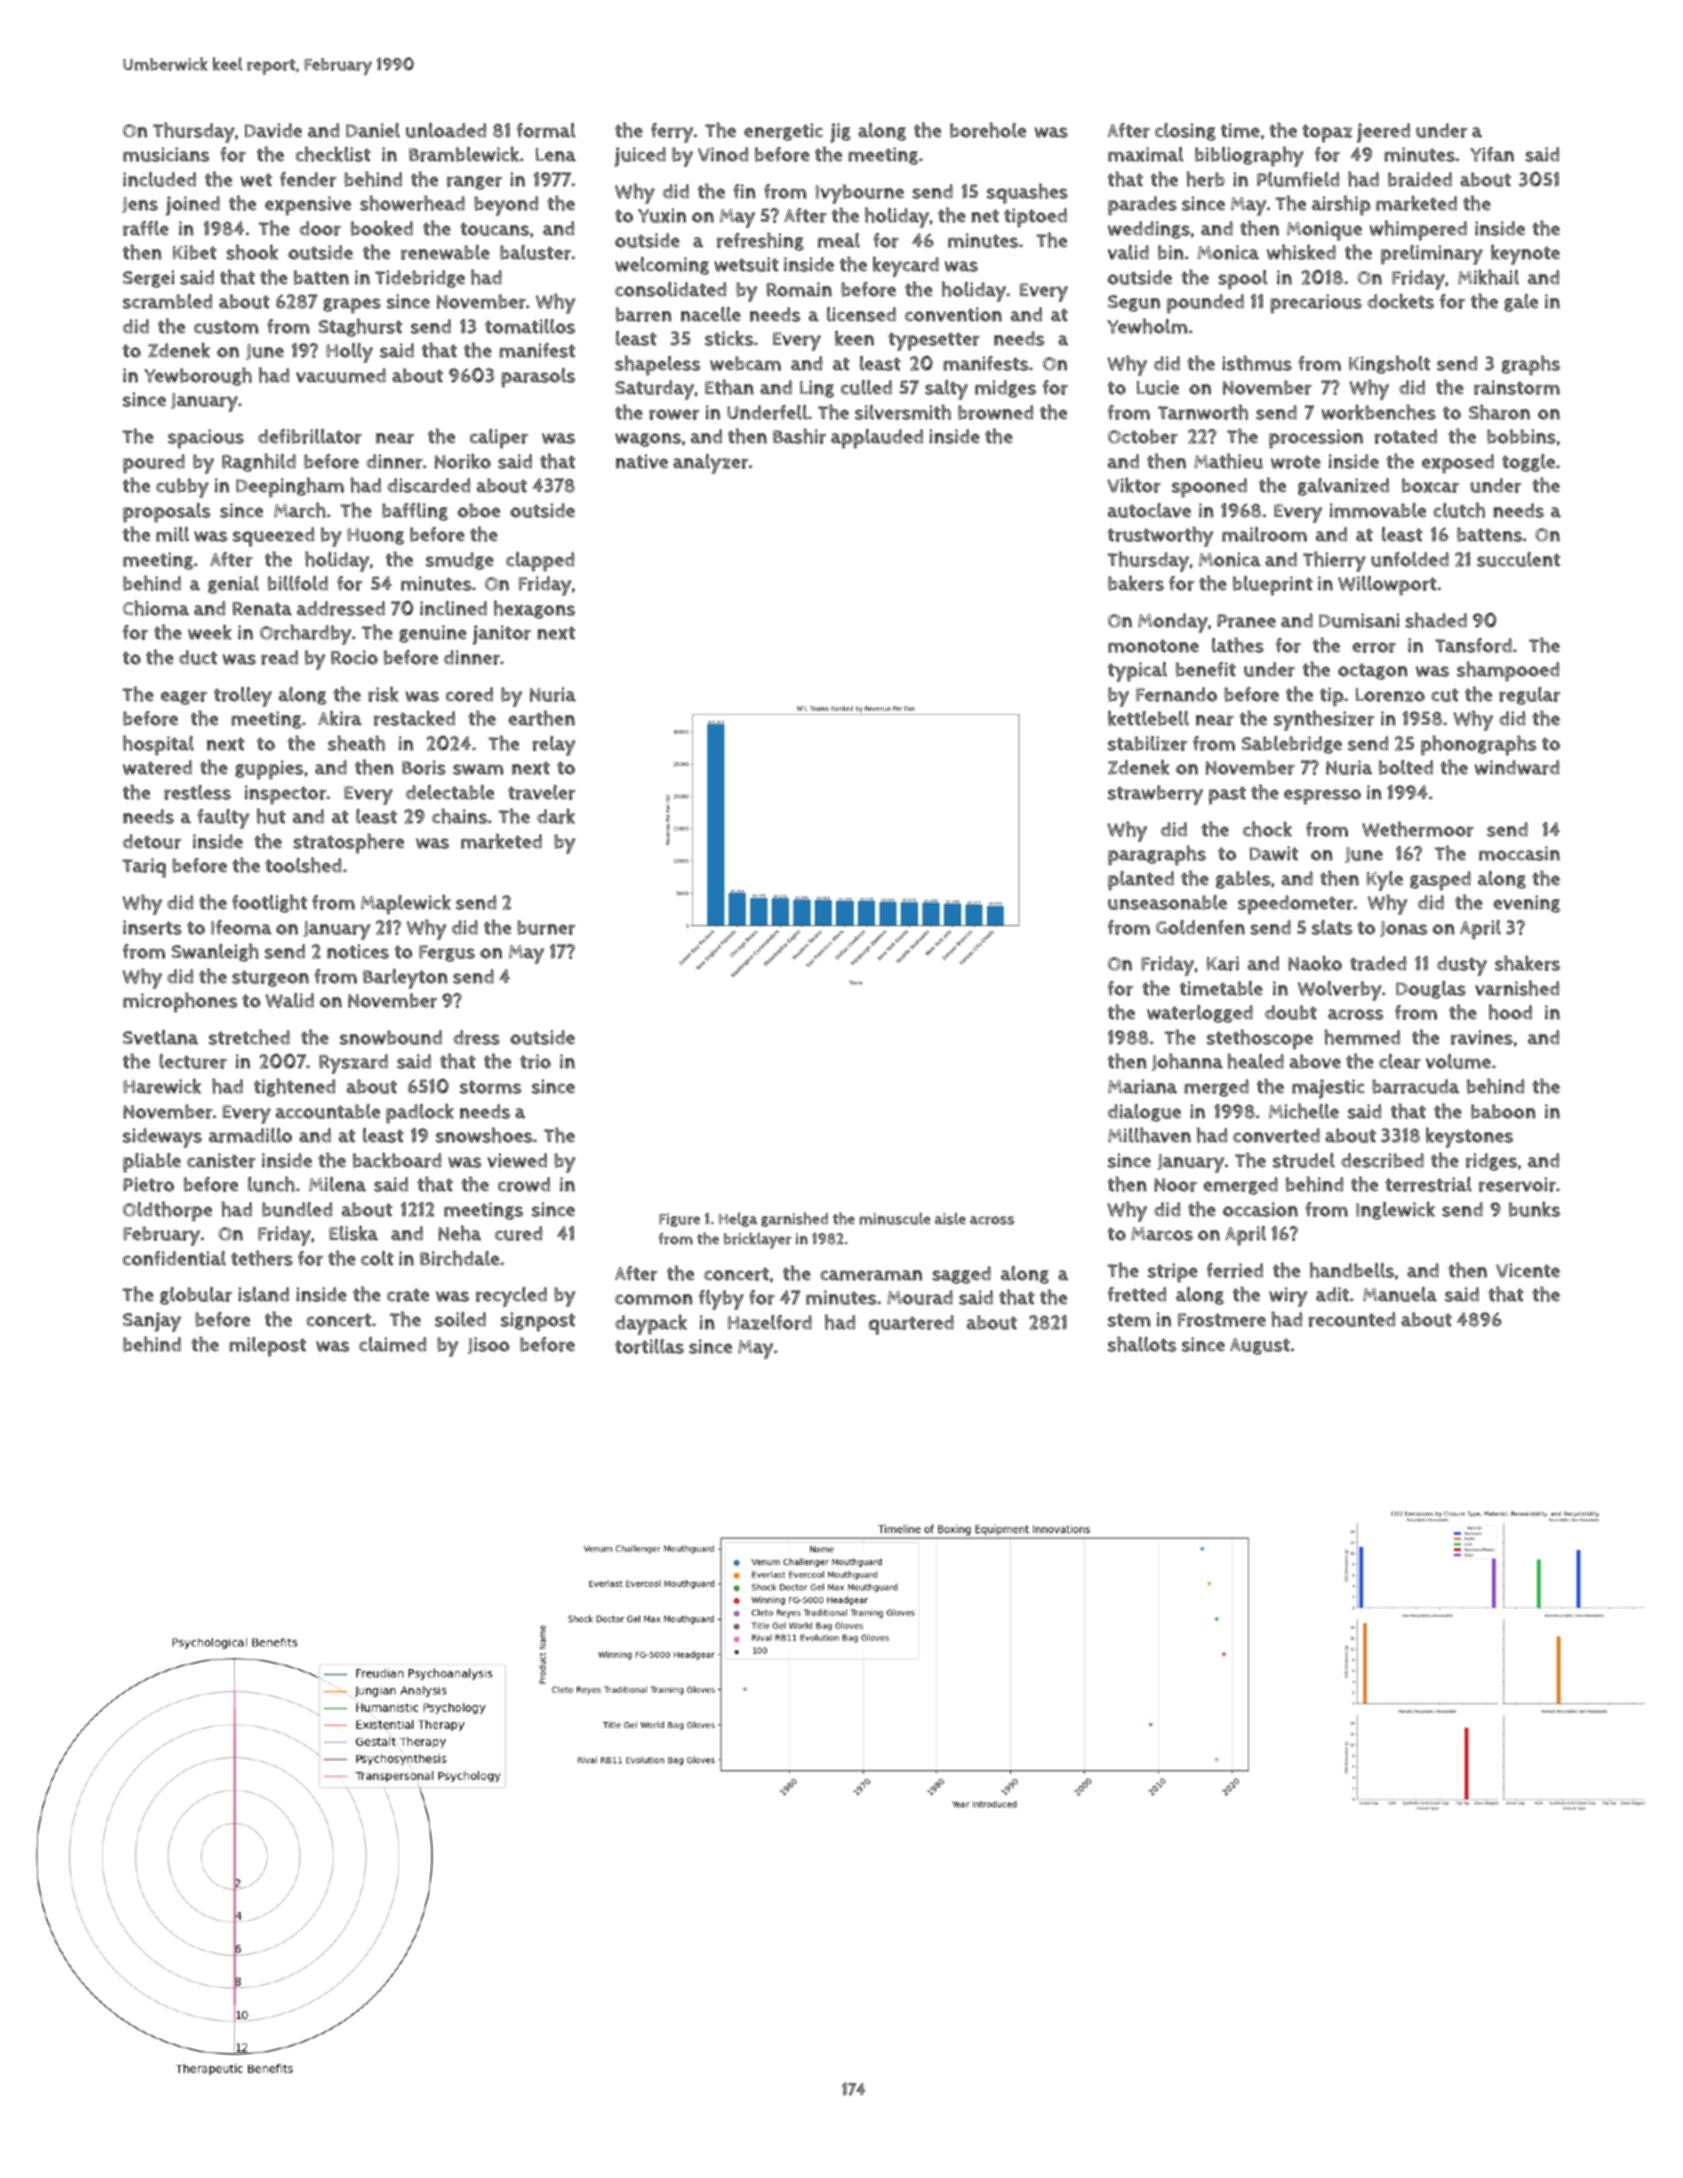 The image size is (1683, 2178). What do you see at coordinates (534, 609) in the image?
I see `hexagons` at bounding box center [534, 609].
